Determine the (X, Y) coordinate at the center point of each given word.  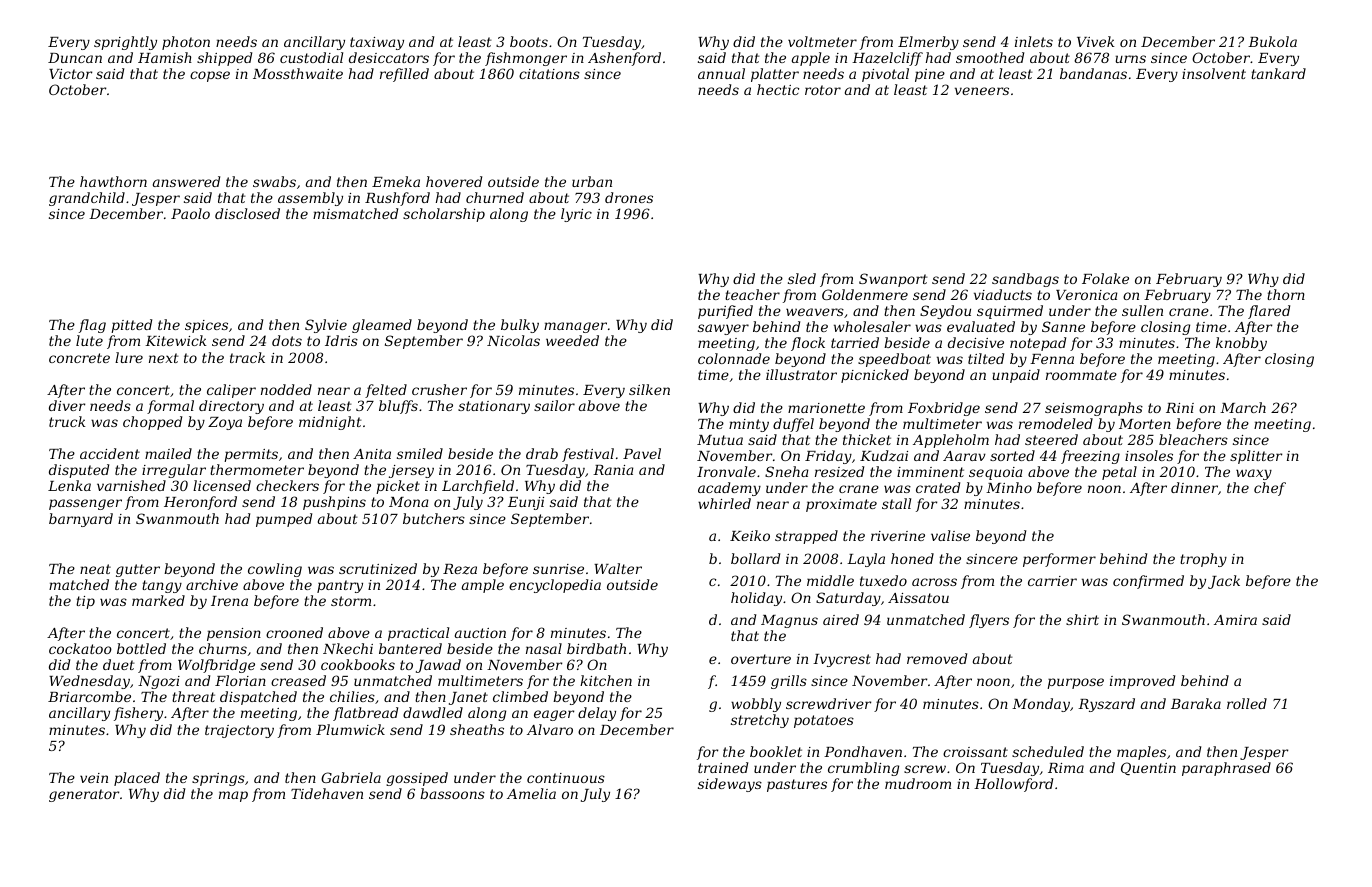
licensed (222, 485)
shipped (224, 59)
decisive (976, 342)
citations (549, 74)
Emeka (396, 181)
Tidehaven (327, 793)
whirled (724, 503)
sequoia (996, 473)
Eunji (526, 503)
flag (92, 326)
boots (529, 41)
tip (85, 602)
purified (725, 312)
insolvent (1214, 73)
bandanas (1093, 73)
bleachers (1193, 439)
